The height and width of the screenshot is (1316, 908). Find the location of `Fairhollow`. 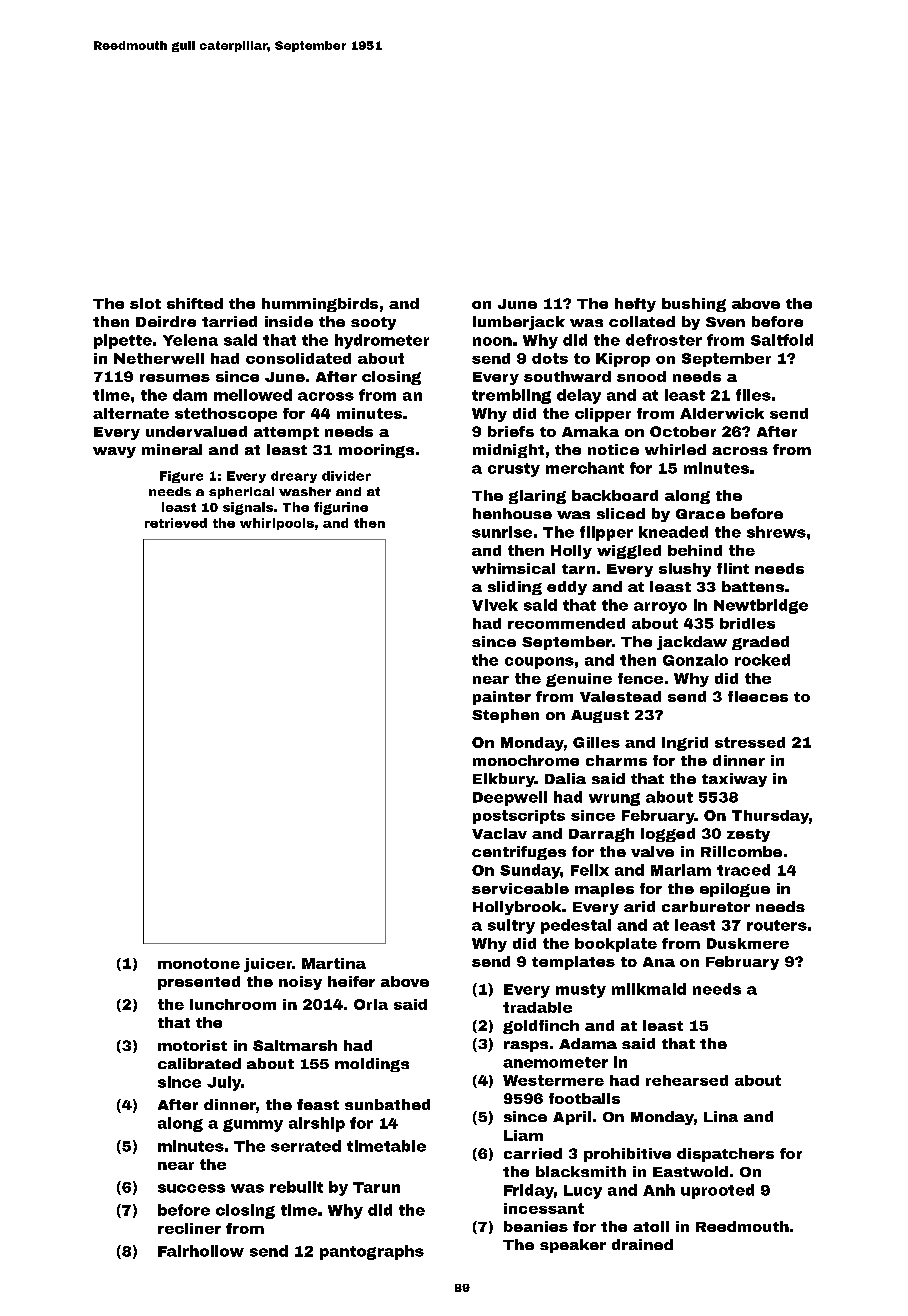

Fairhollow is located at coordinates (201, 1251).
